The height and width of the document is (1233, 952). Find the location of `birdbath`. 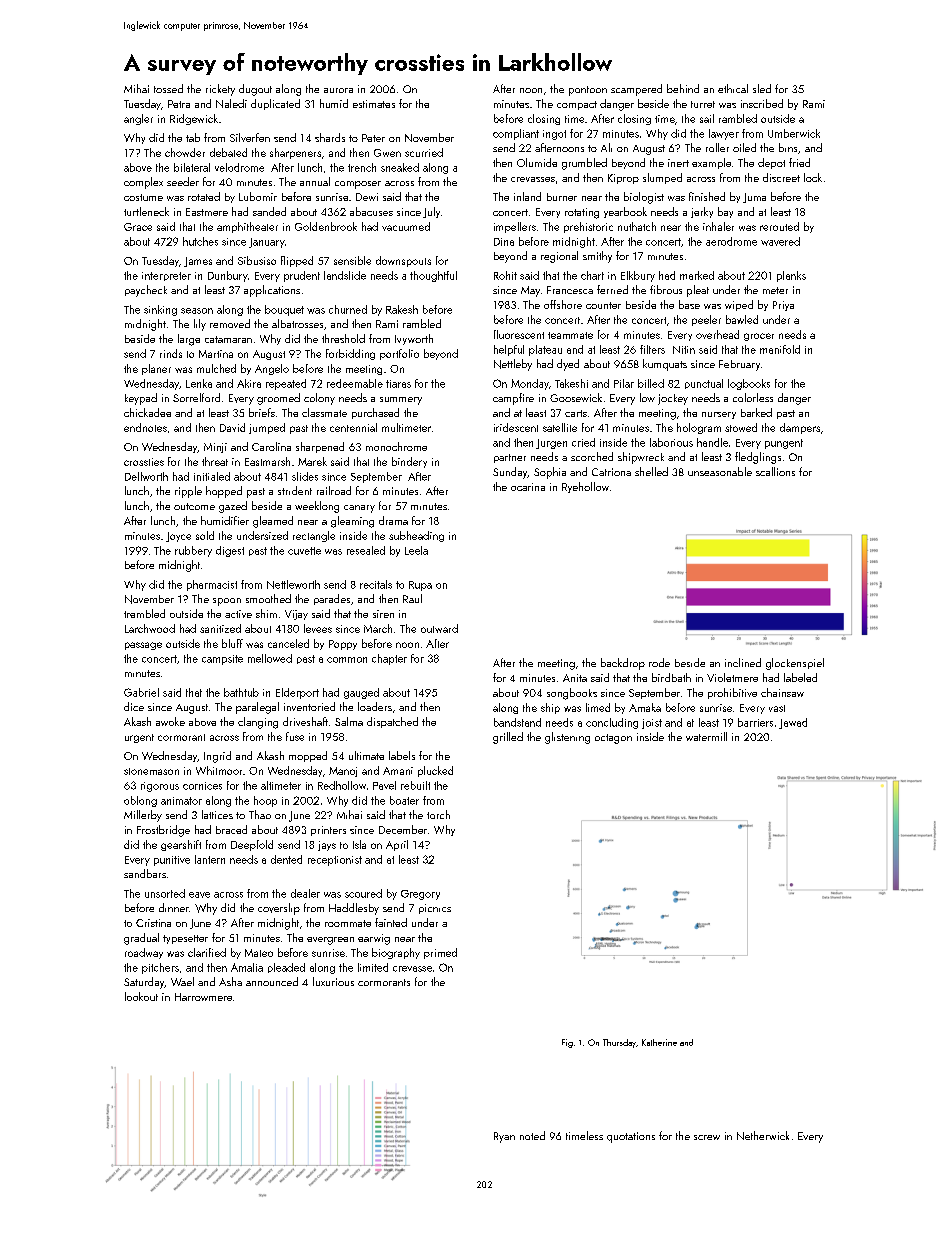

birdbath is located at coordinates (671, 677).
